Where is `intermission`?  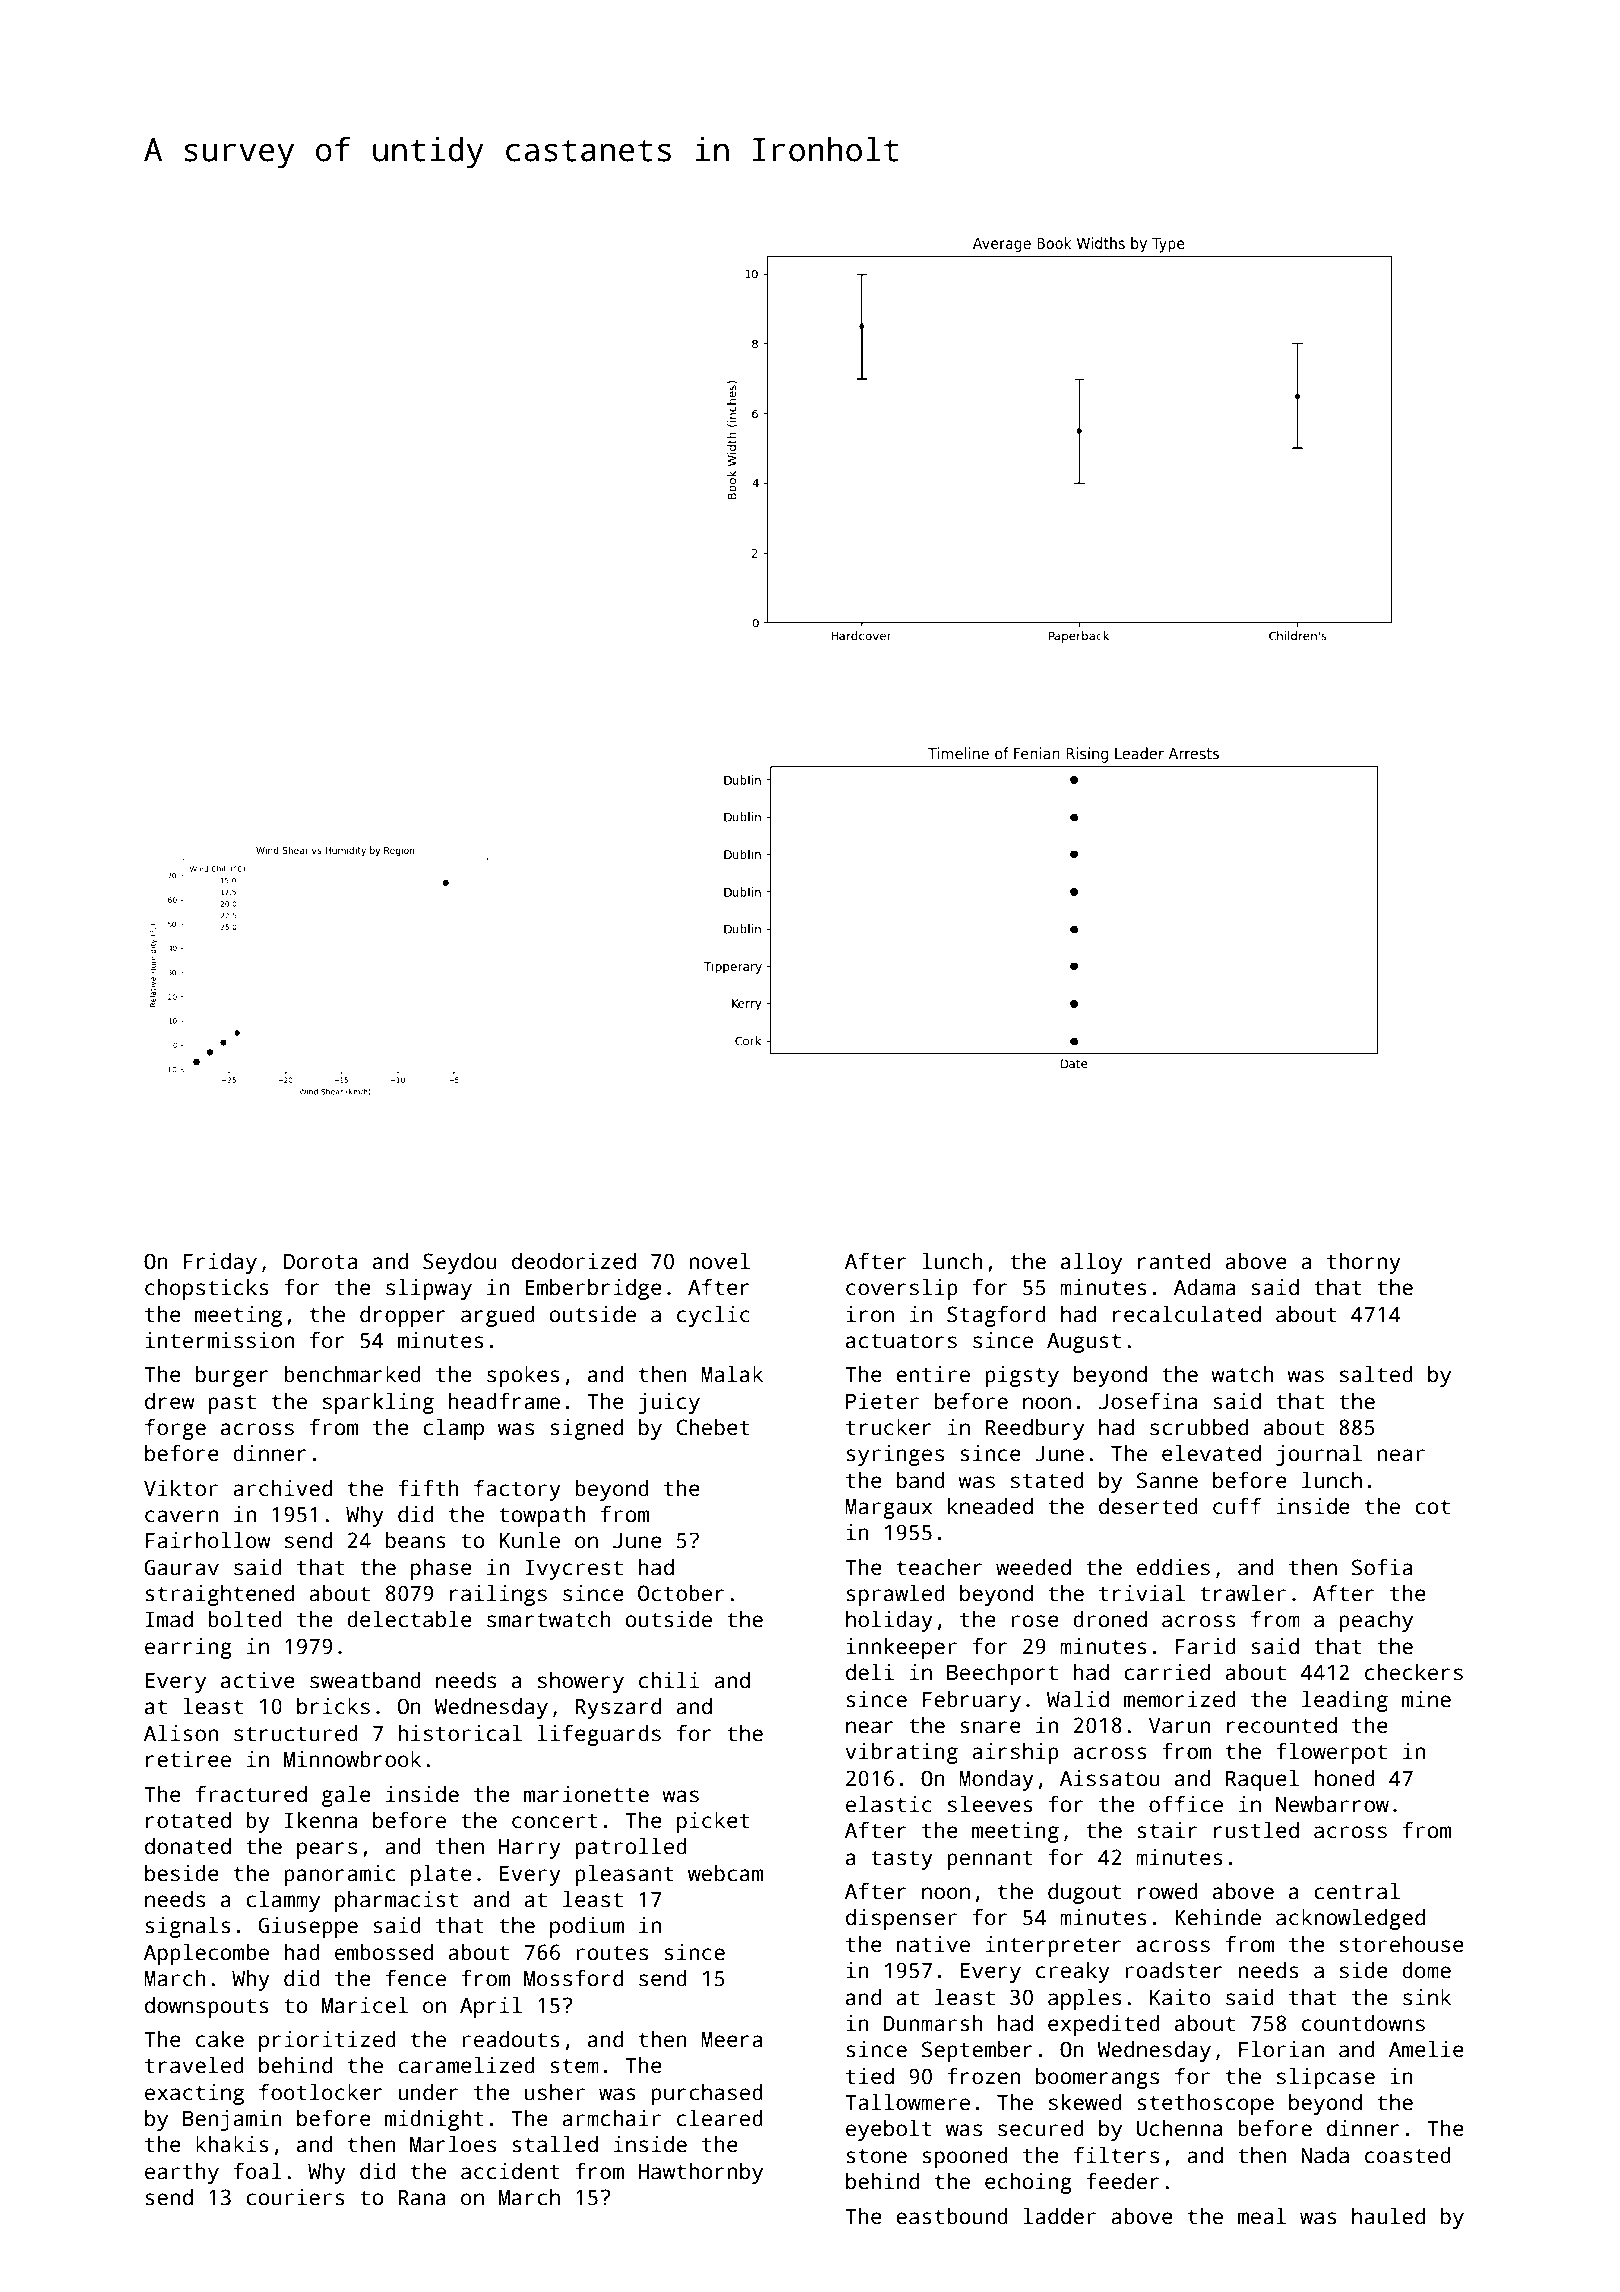 intermission is located at coordinates (219, 1340).
